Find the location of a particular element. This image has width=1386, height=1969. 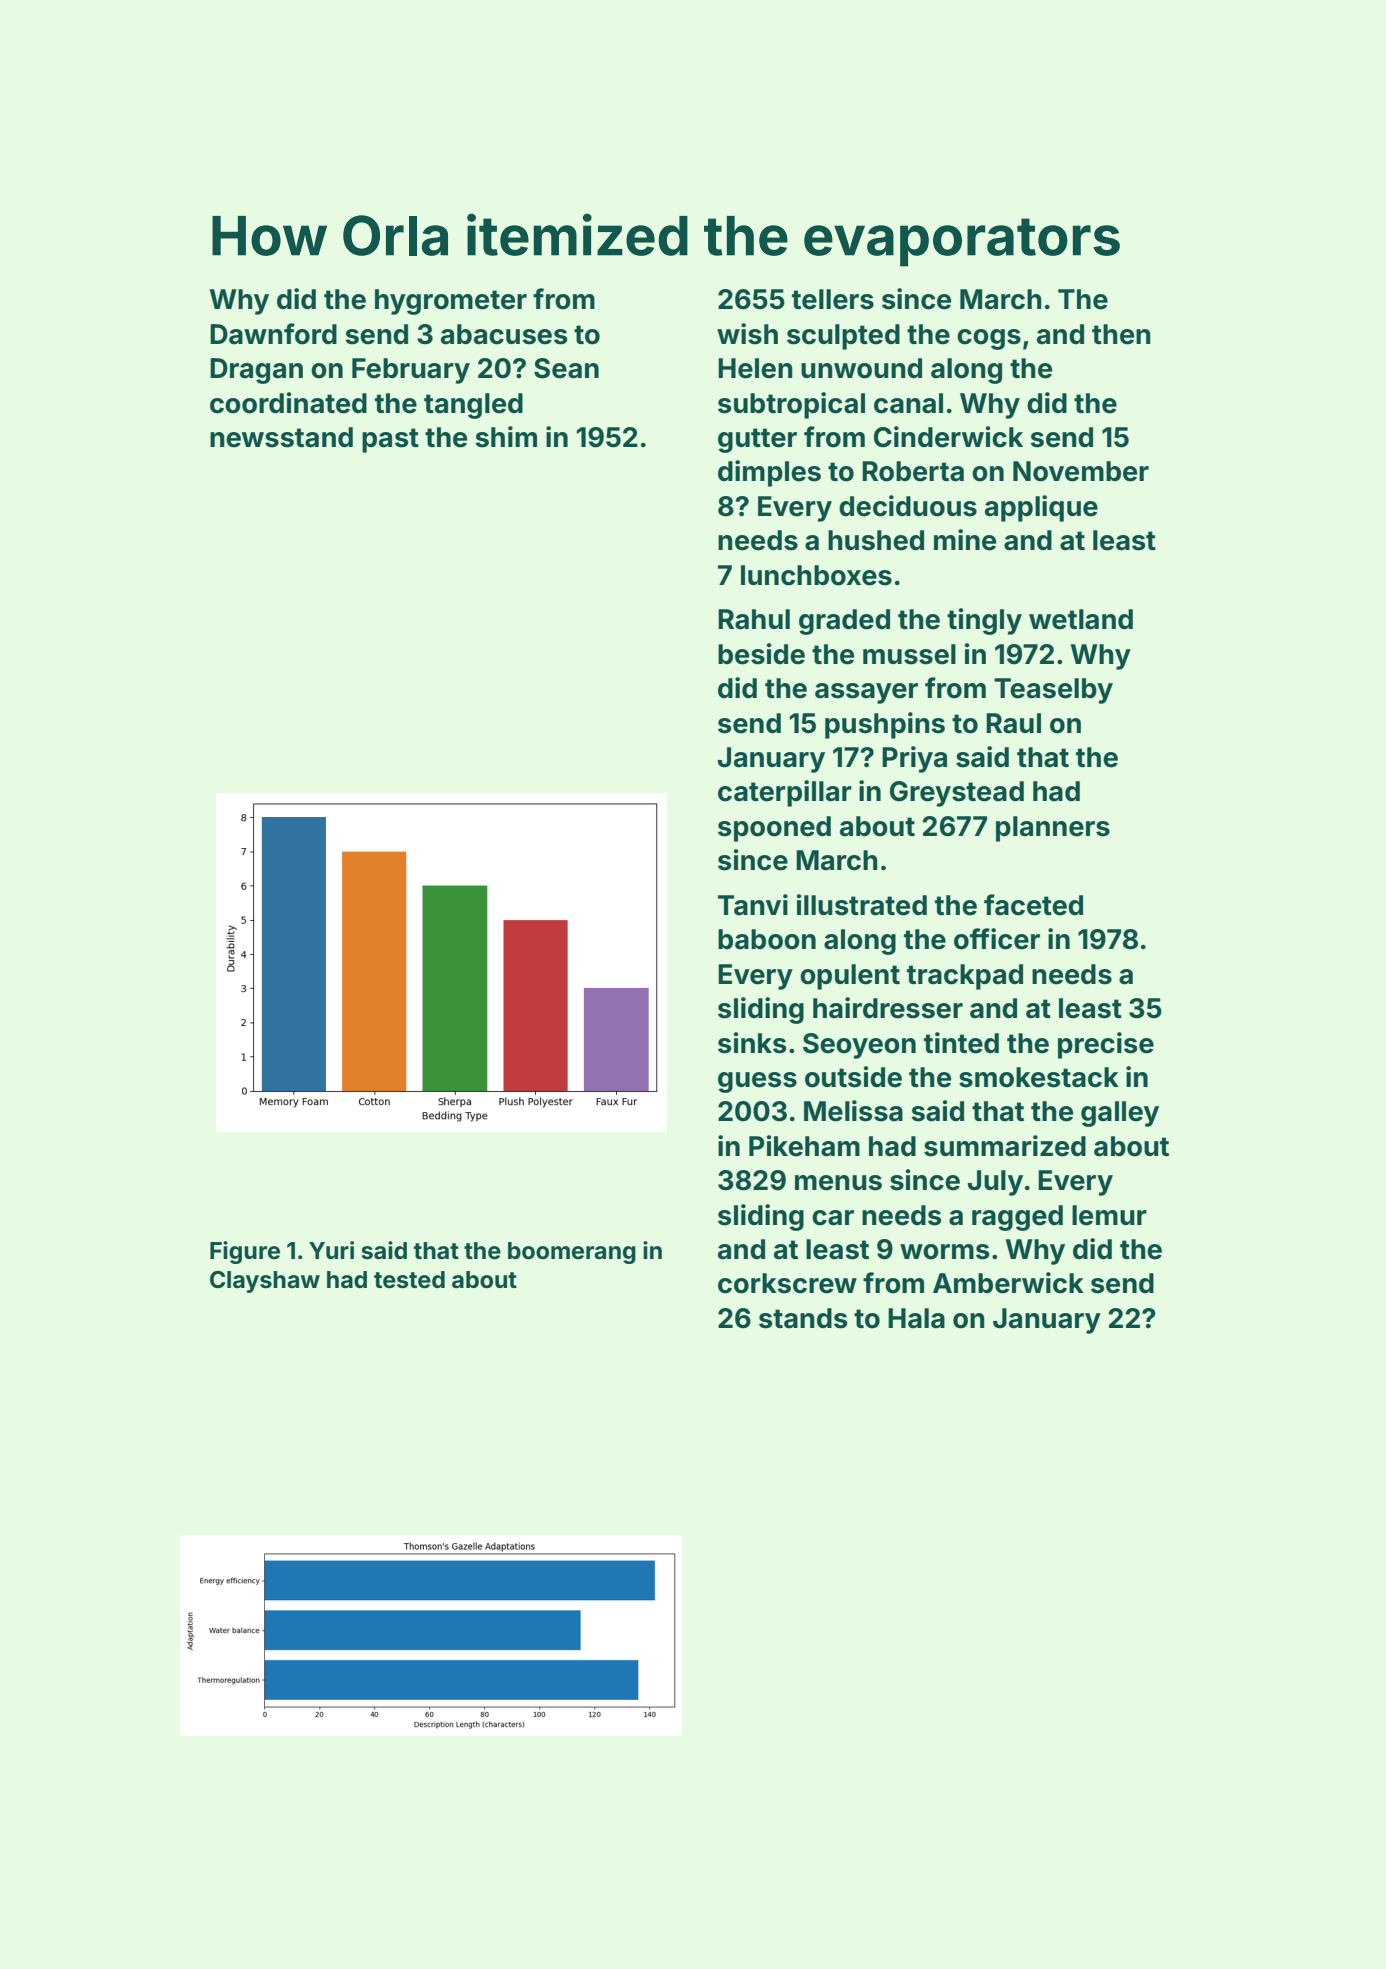

lemur is located at coordinates (1109, 1215).
